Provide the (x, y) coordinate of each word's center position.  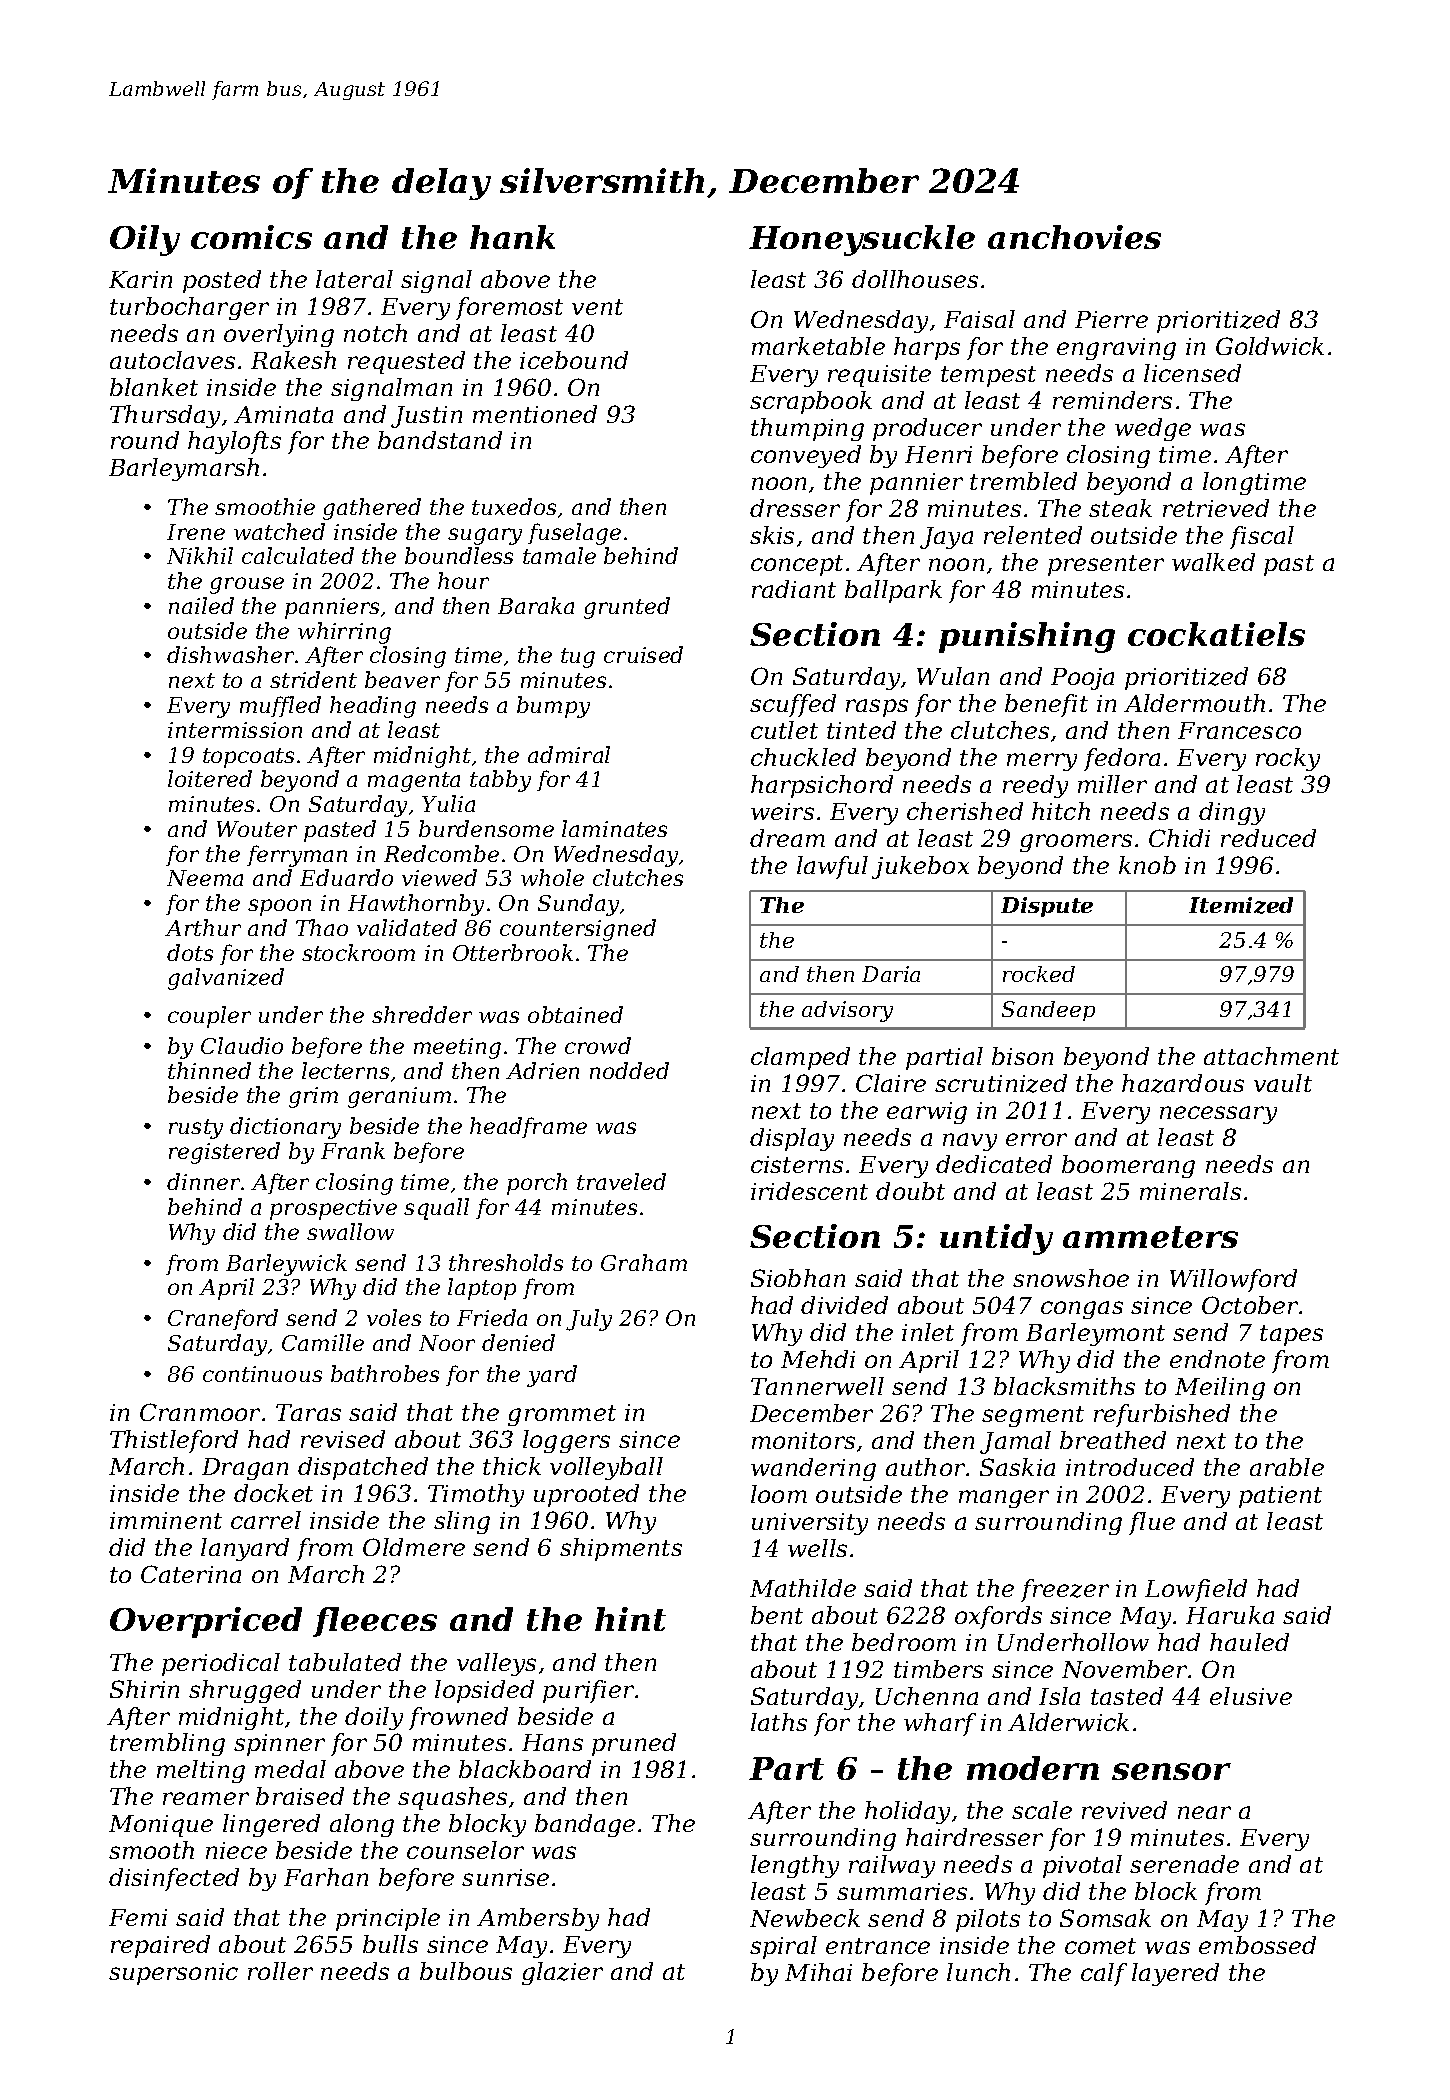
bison (1022, 1056)
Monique (161, 1826)
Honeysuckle (862, 240)
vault (1283, 1083)
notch (375, 333)
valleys (496, 1664)
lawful (832, 867)
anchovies (1074, 237)
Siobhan (798, 1278)
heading (373, 707)
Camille (323, 1342)
